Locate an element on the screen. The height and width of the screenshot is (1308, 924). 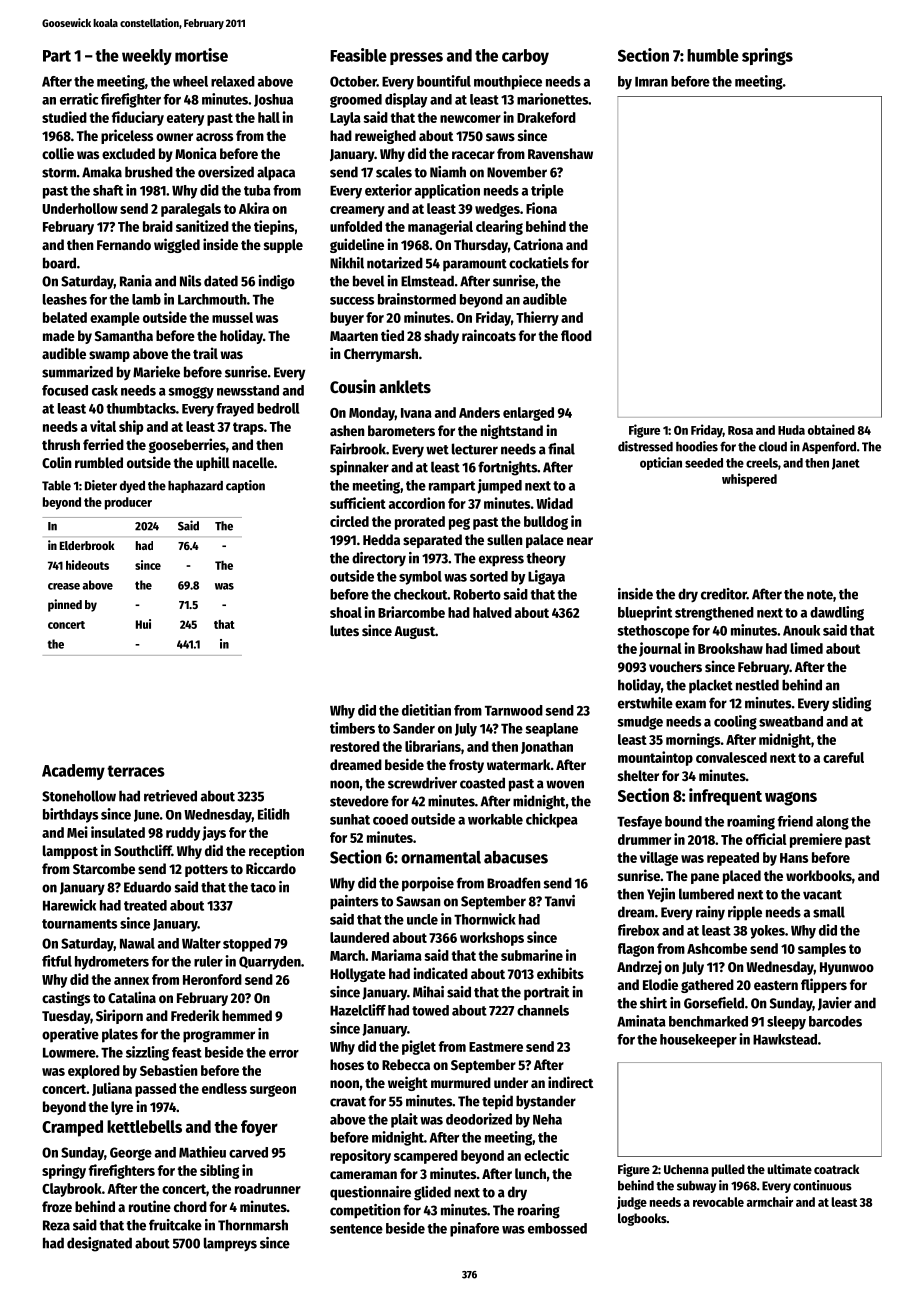
carboy is located at coordinates (525, 57).
